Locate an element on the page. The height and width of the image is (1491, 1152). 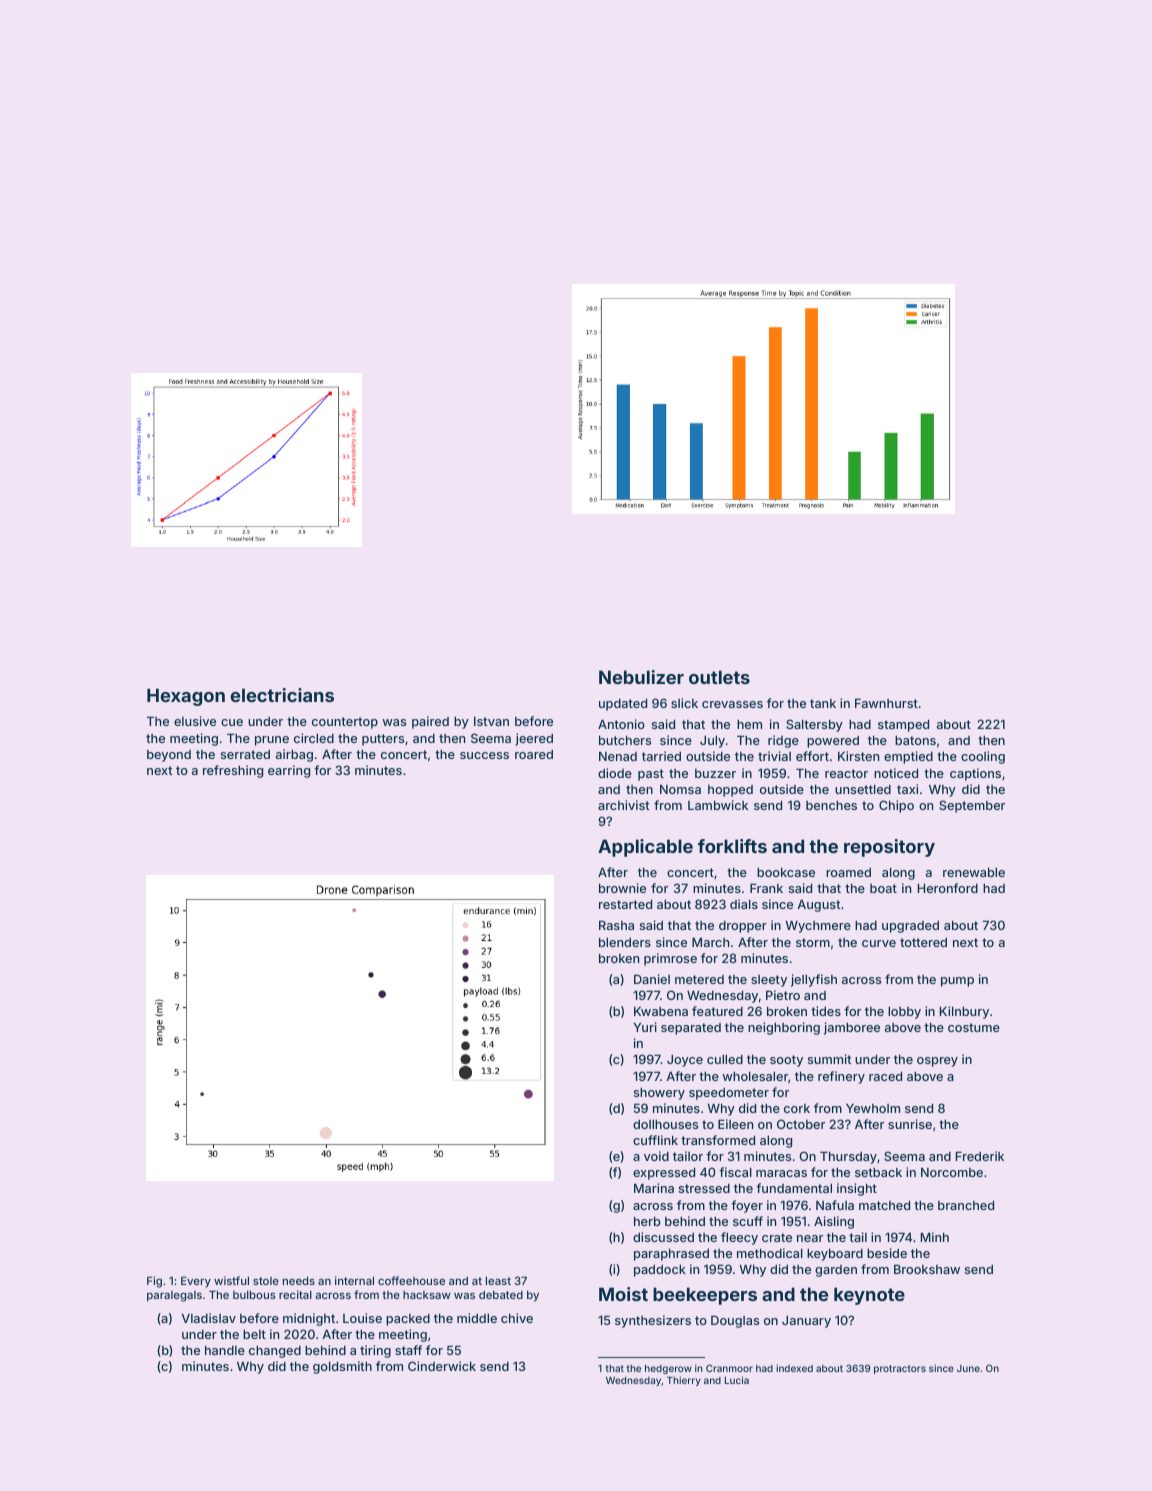
dollhouses is located at coordinates (665, 1124).
